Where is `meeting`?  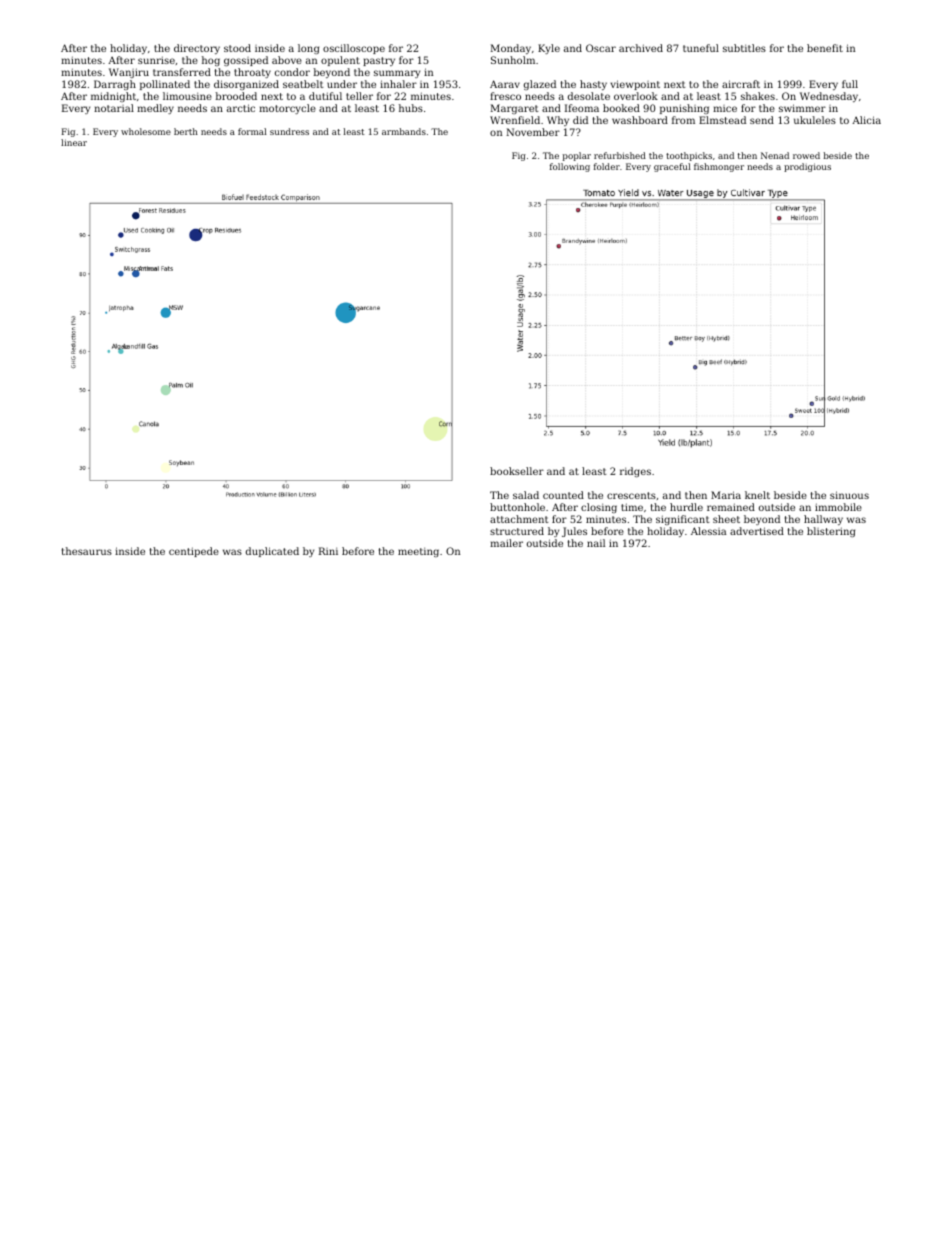 meeting is located at coordinates (418, 552).
